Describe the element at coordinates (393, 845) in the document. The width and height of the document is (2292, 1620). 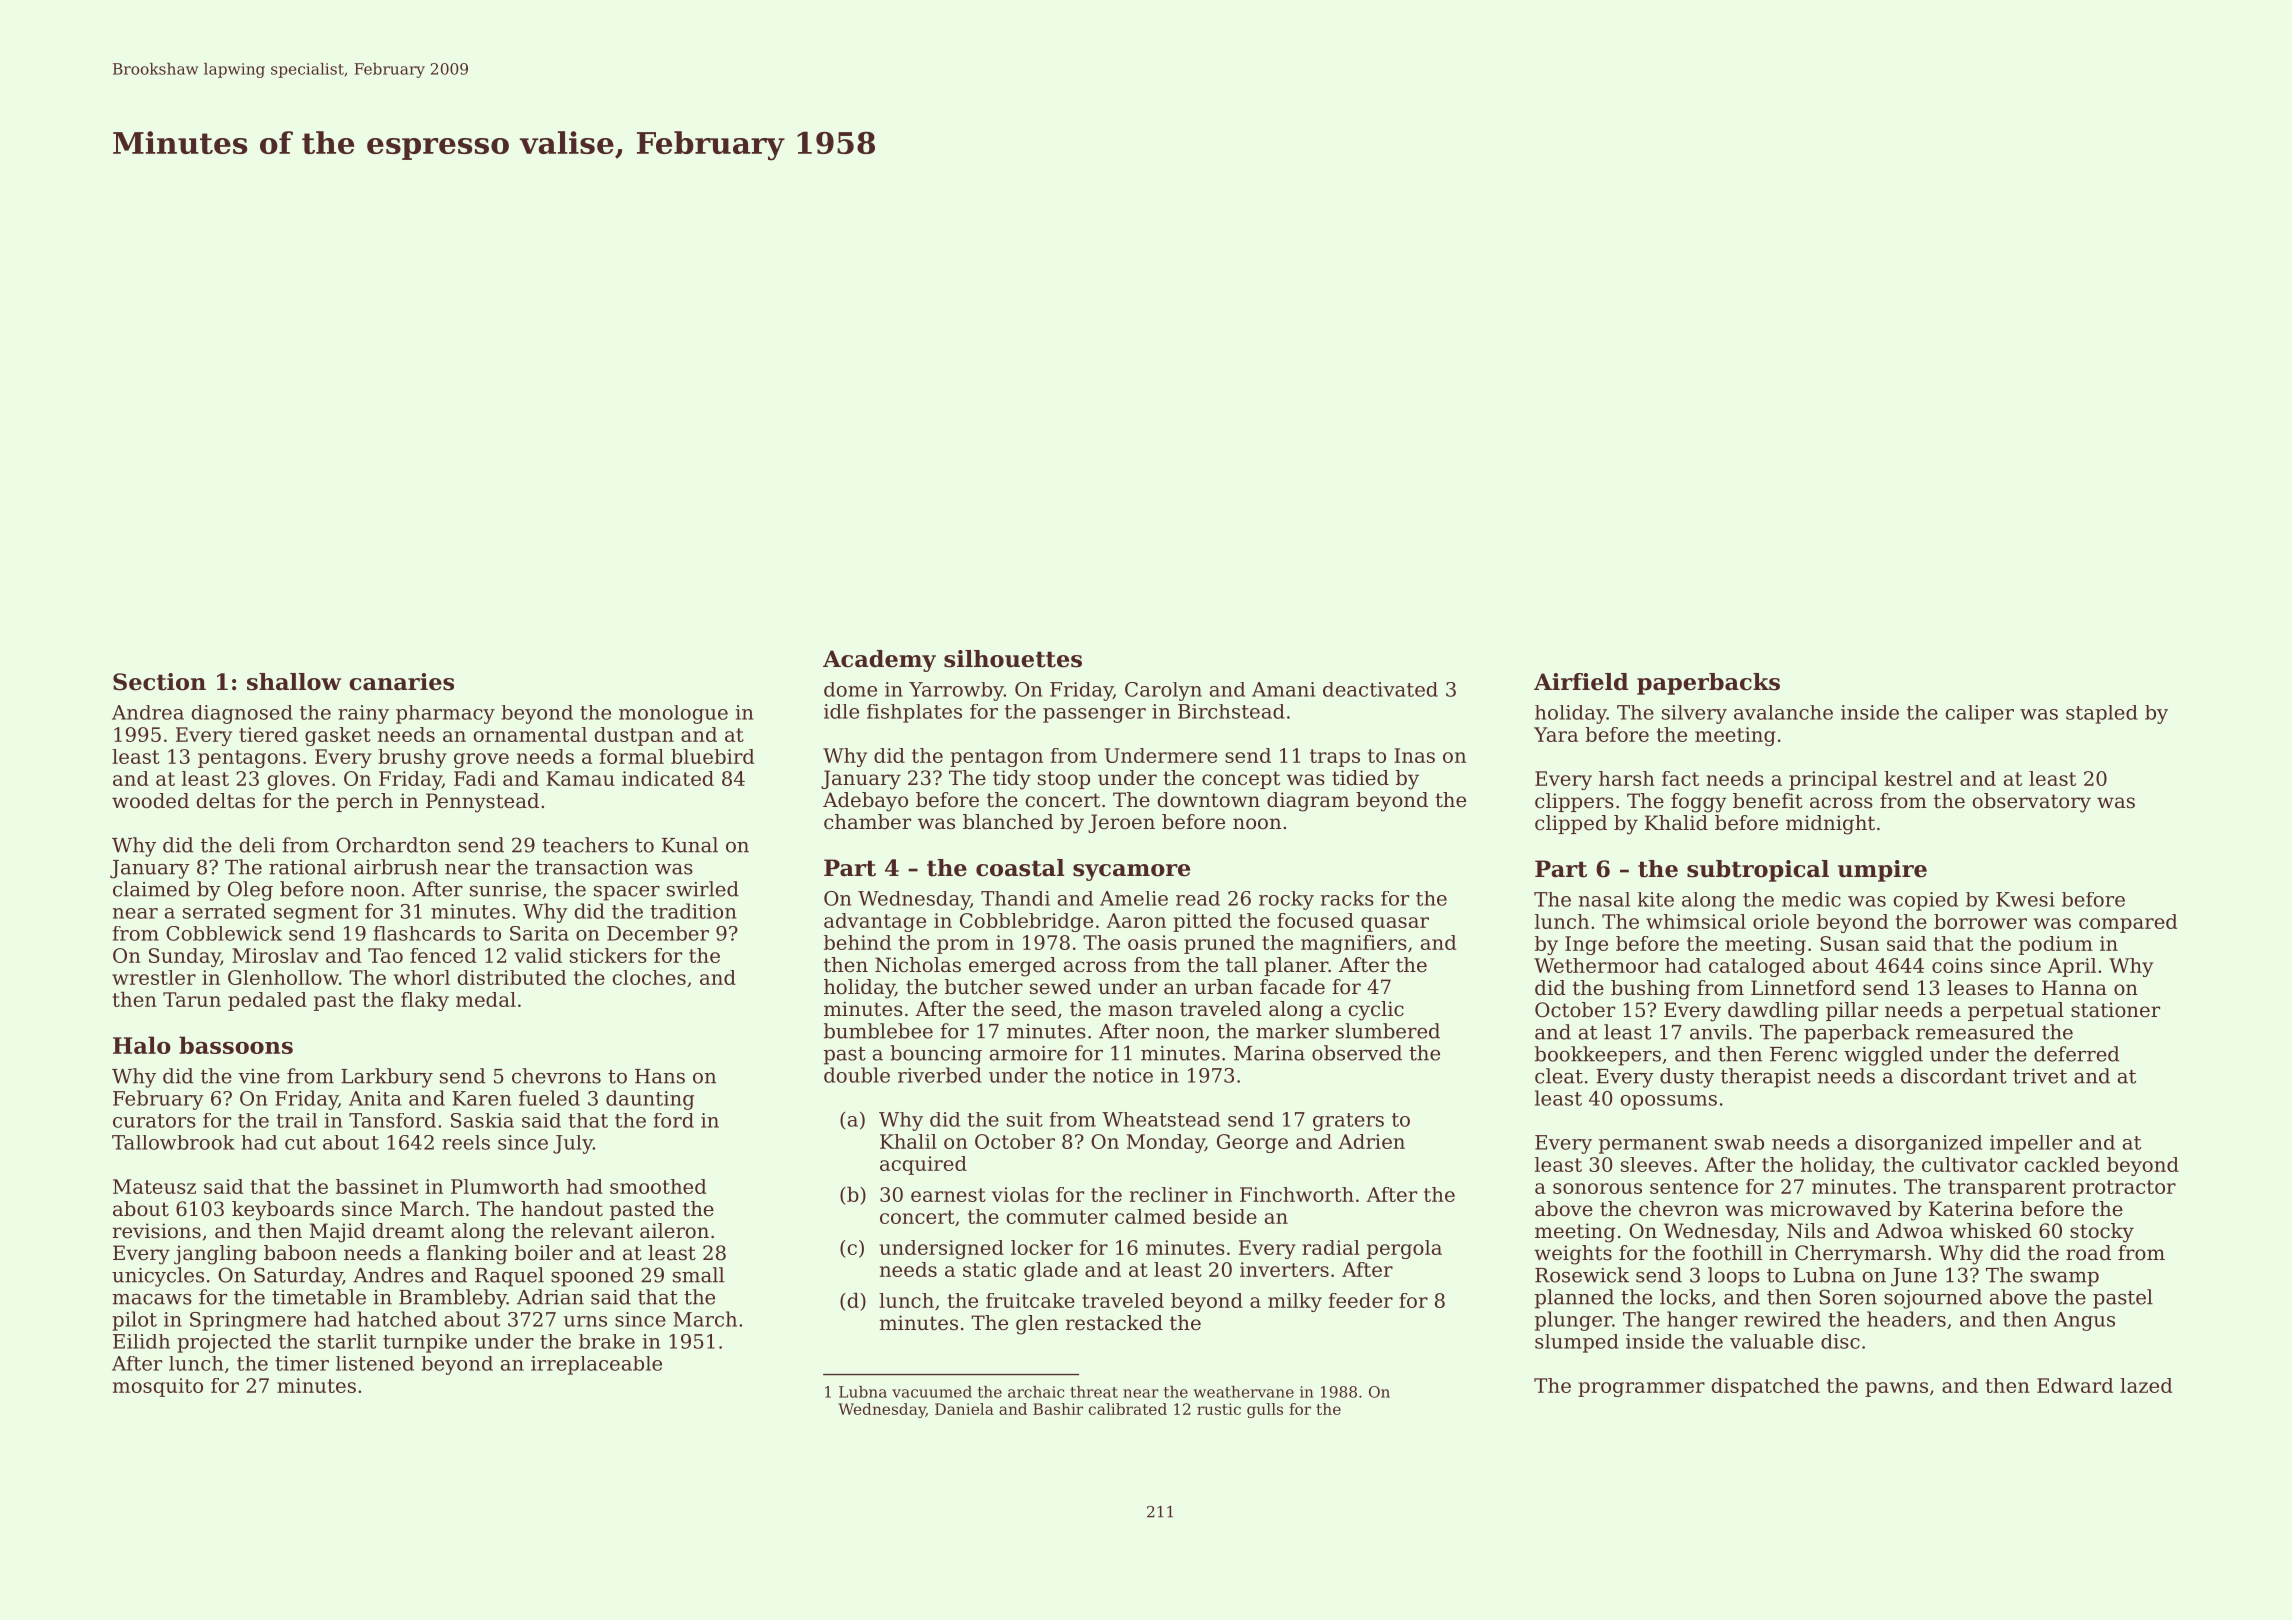
I see `Orchardton` at that location.
